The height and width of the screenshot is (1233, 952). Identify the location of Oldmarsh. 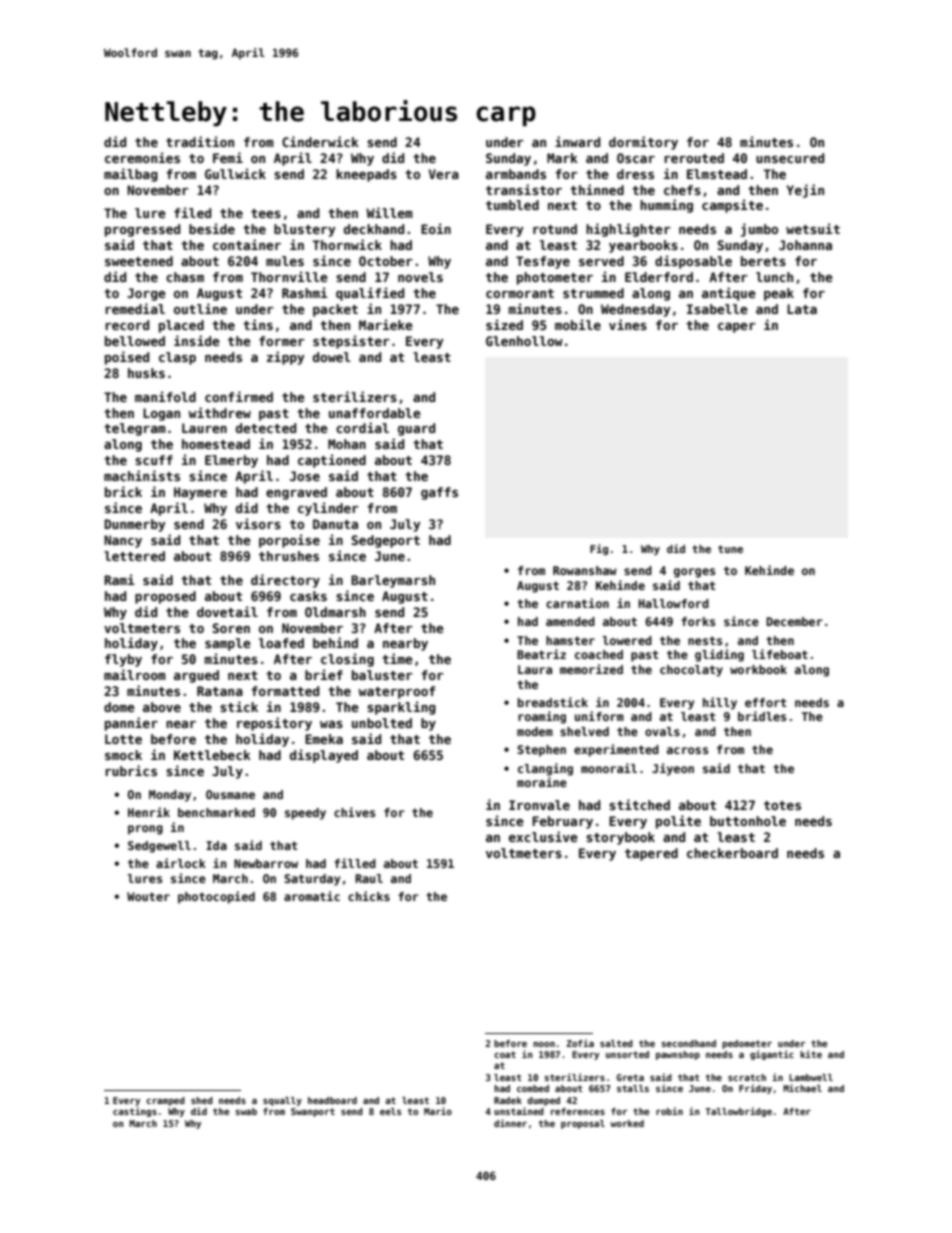
(335, 612).
